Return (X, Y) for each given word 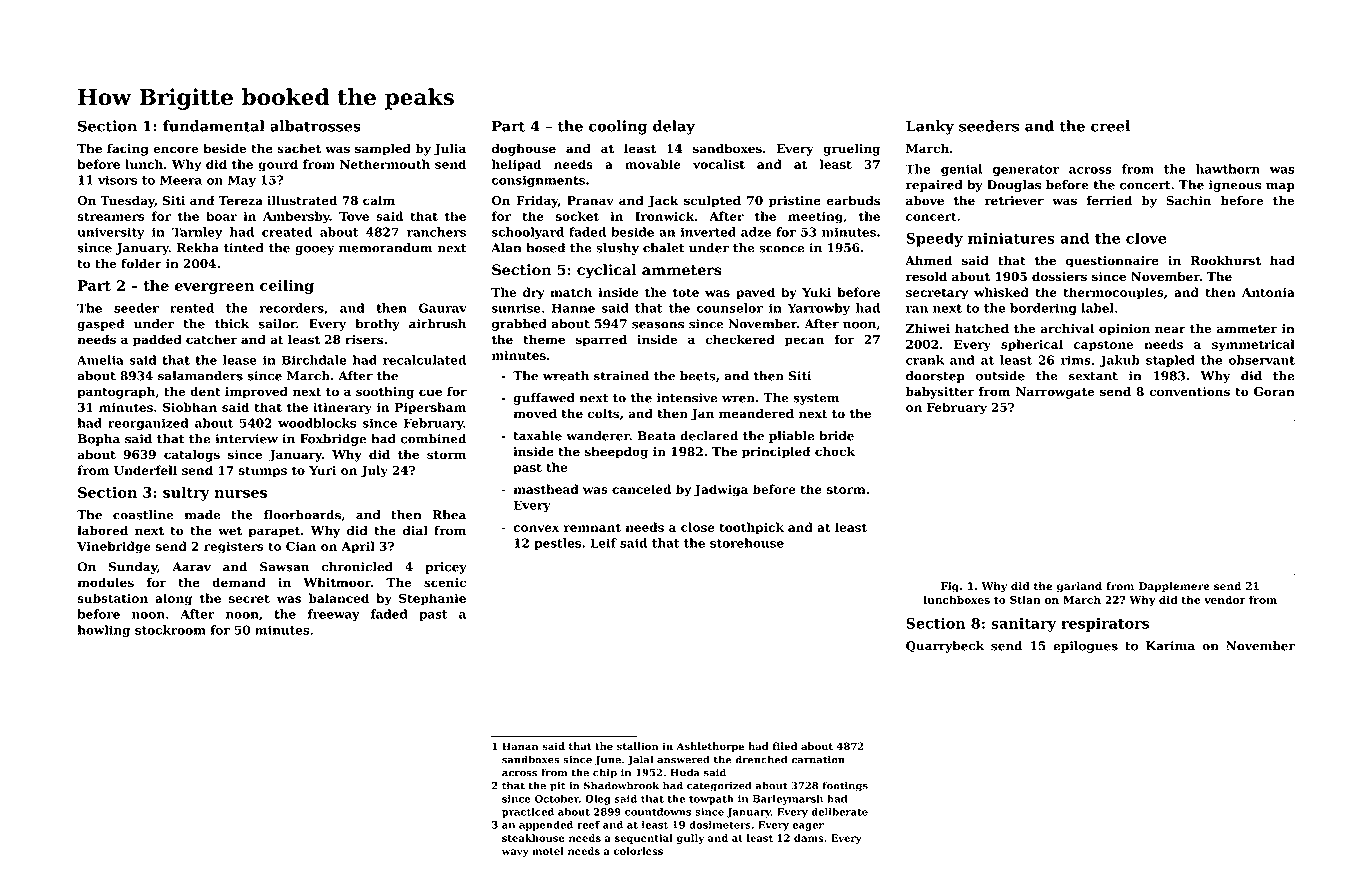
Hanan (520, 746)
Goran (1274, 392)
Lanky (930, 127)
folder (141, 263)
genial (961, 170)
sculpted (712, 201)
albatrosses (315, 126)
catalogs (192, 455)
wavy (515, 853)
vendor (1225, 599)
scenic (445, 583)
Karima (1170, 646)
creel (1110, 126)
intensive (687, 398)
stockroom (170, 630)
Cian (301, 546)
